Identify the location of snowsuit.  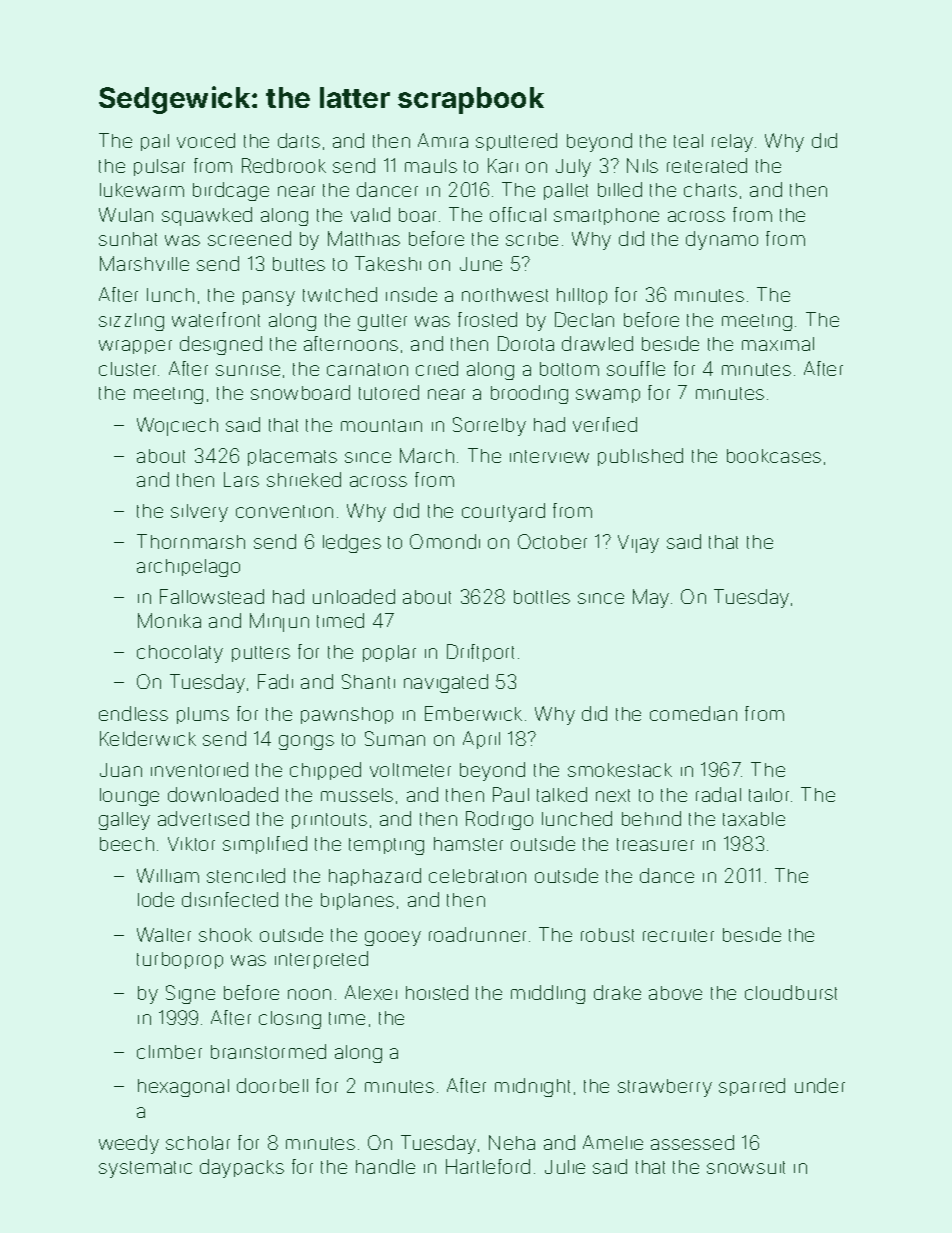
(746, 1167).
